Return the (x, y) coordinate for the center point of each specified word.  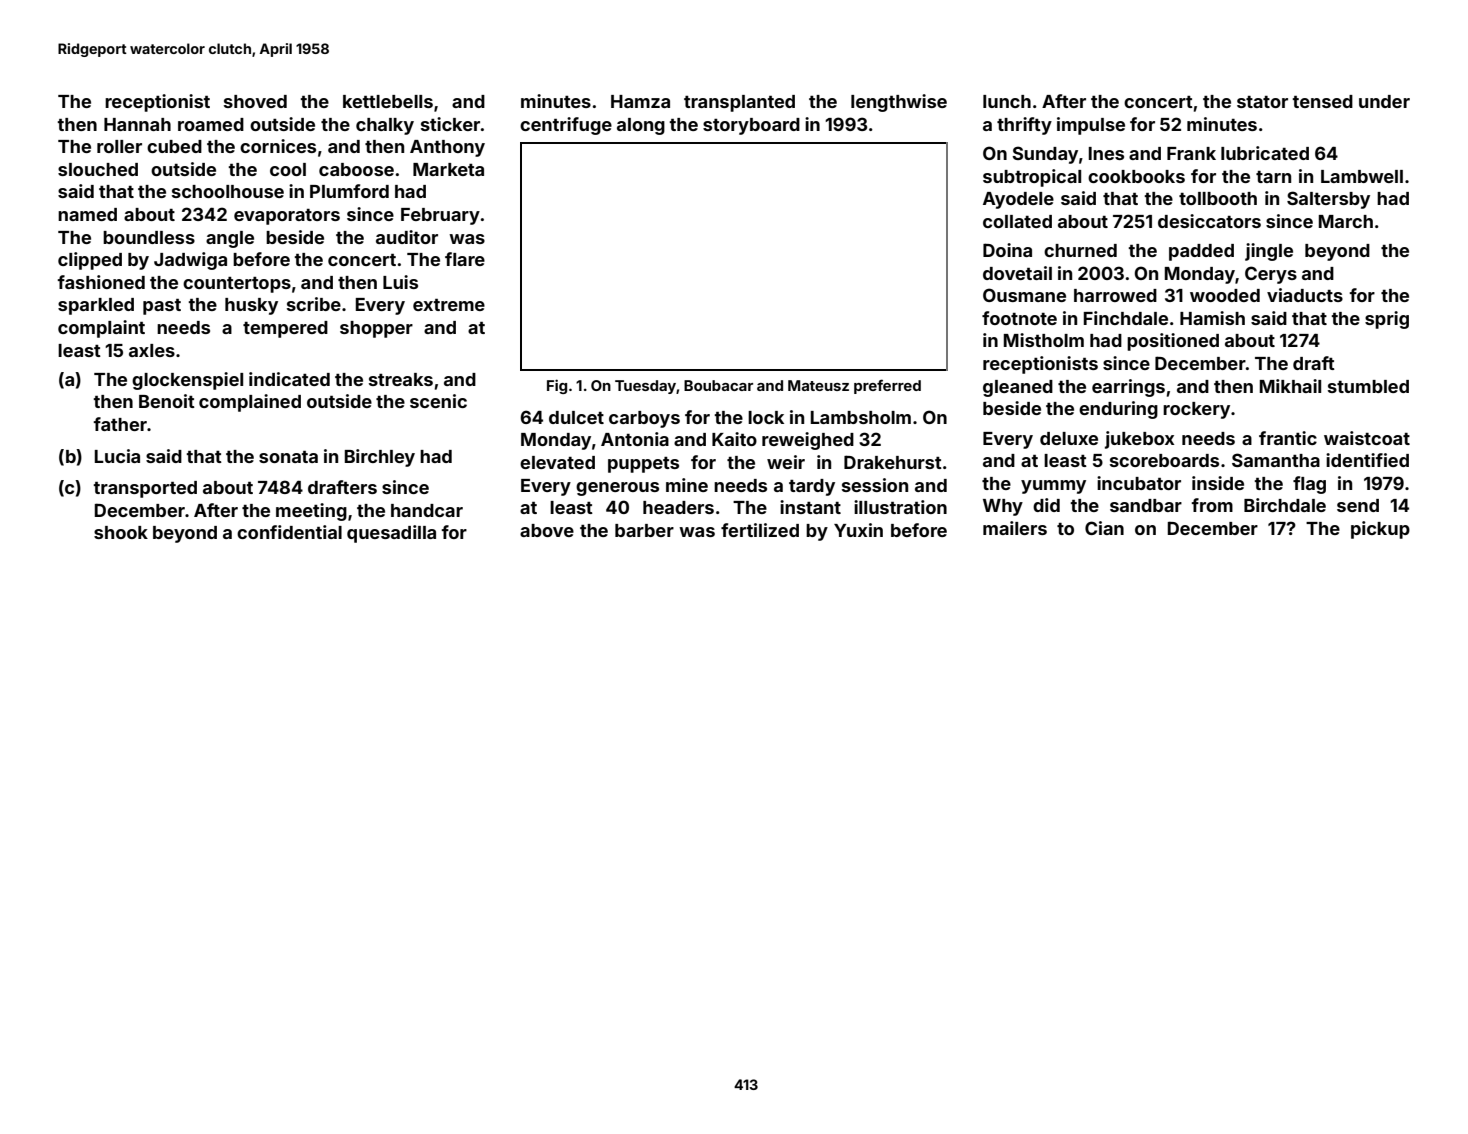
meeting (311, 512)
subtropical (1032, 178)
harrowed (1115, 295)
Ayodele (1018, 200)
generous (617, 489)
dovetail (1017, 273)
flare (465, 259)
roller (119, 146)
